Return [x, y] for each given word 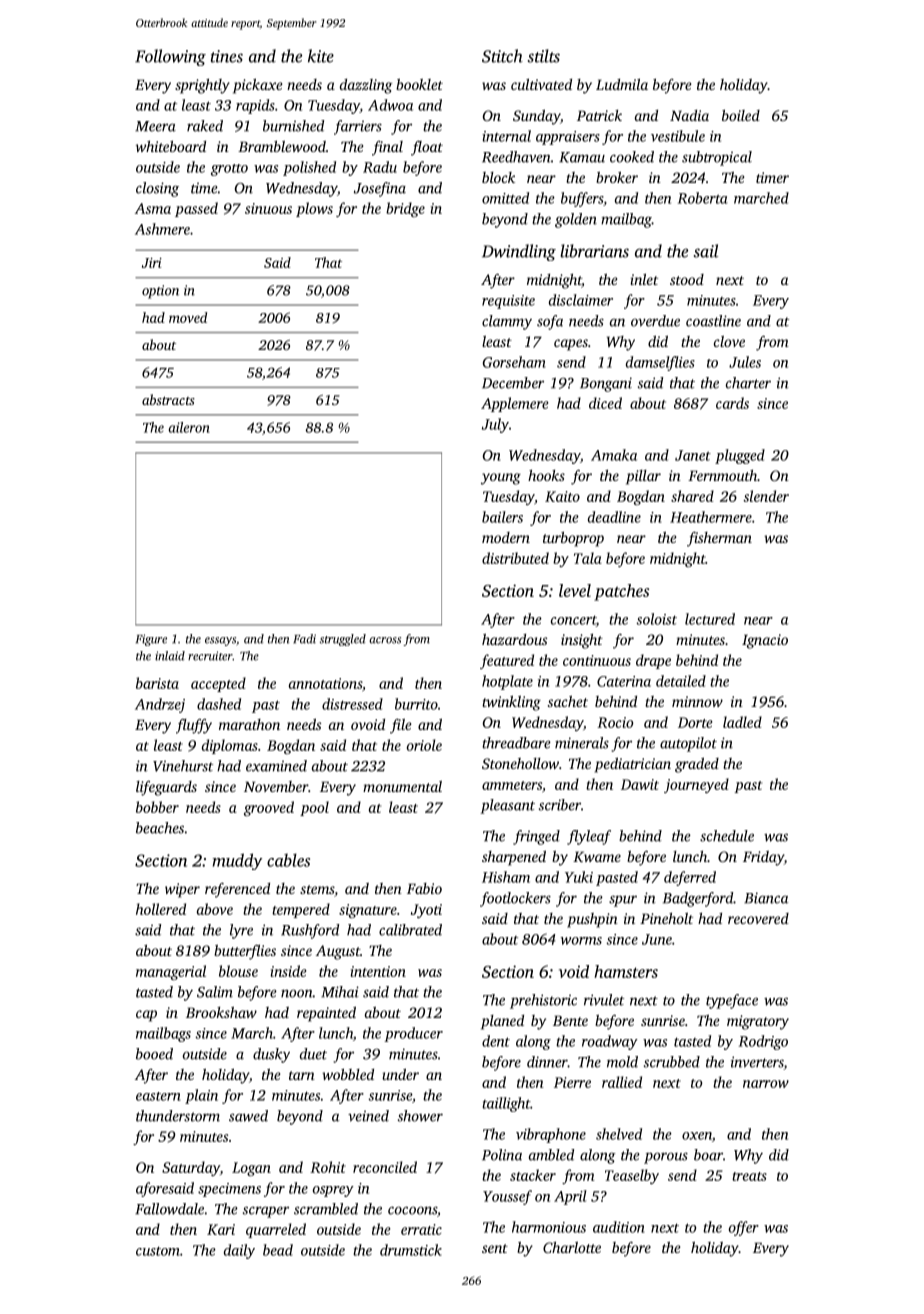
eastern [158, 1096]
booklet [419, 84]
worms [581, 941]
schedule [727, 836]
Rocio [615, 722]
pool [314, 808]
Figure [151, 640]
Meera [155, 126]
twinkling [511, 703]
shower [420, 1116]
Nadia [689, 115]
